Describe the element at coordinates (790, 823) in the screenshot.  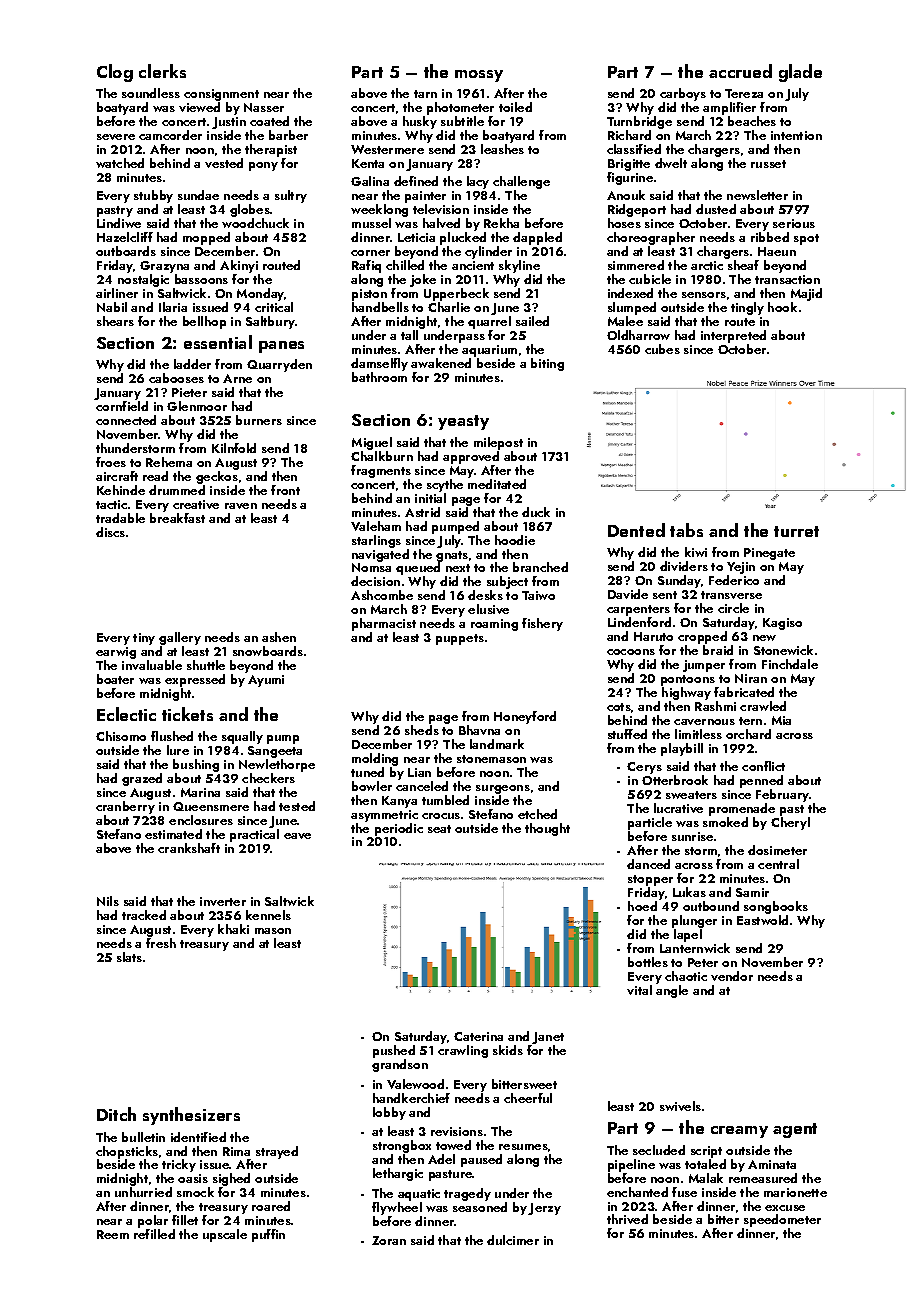
I see `Cheryl` at that location.
